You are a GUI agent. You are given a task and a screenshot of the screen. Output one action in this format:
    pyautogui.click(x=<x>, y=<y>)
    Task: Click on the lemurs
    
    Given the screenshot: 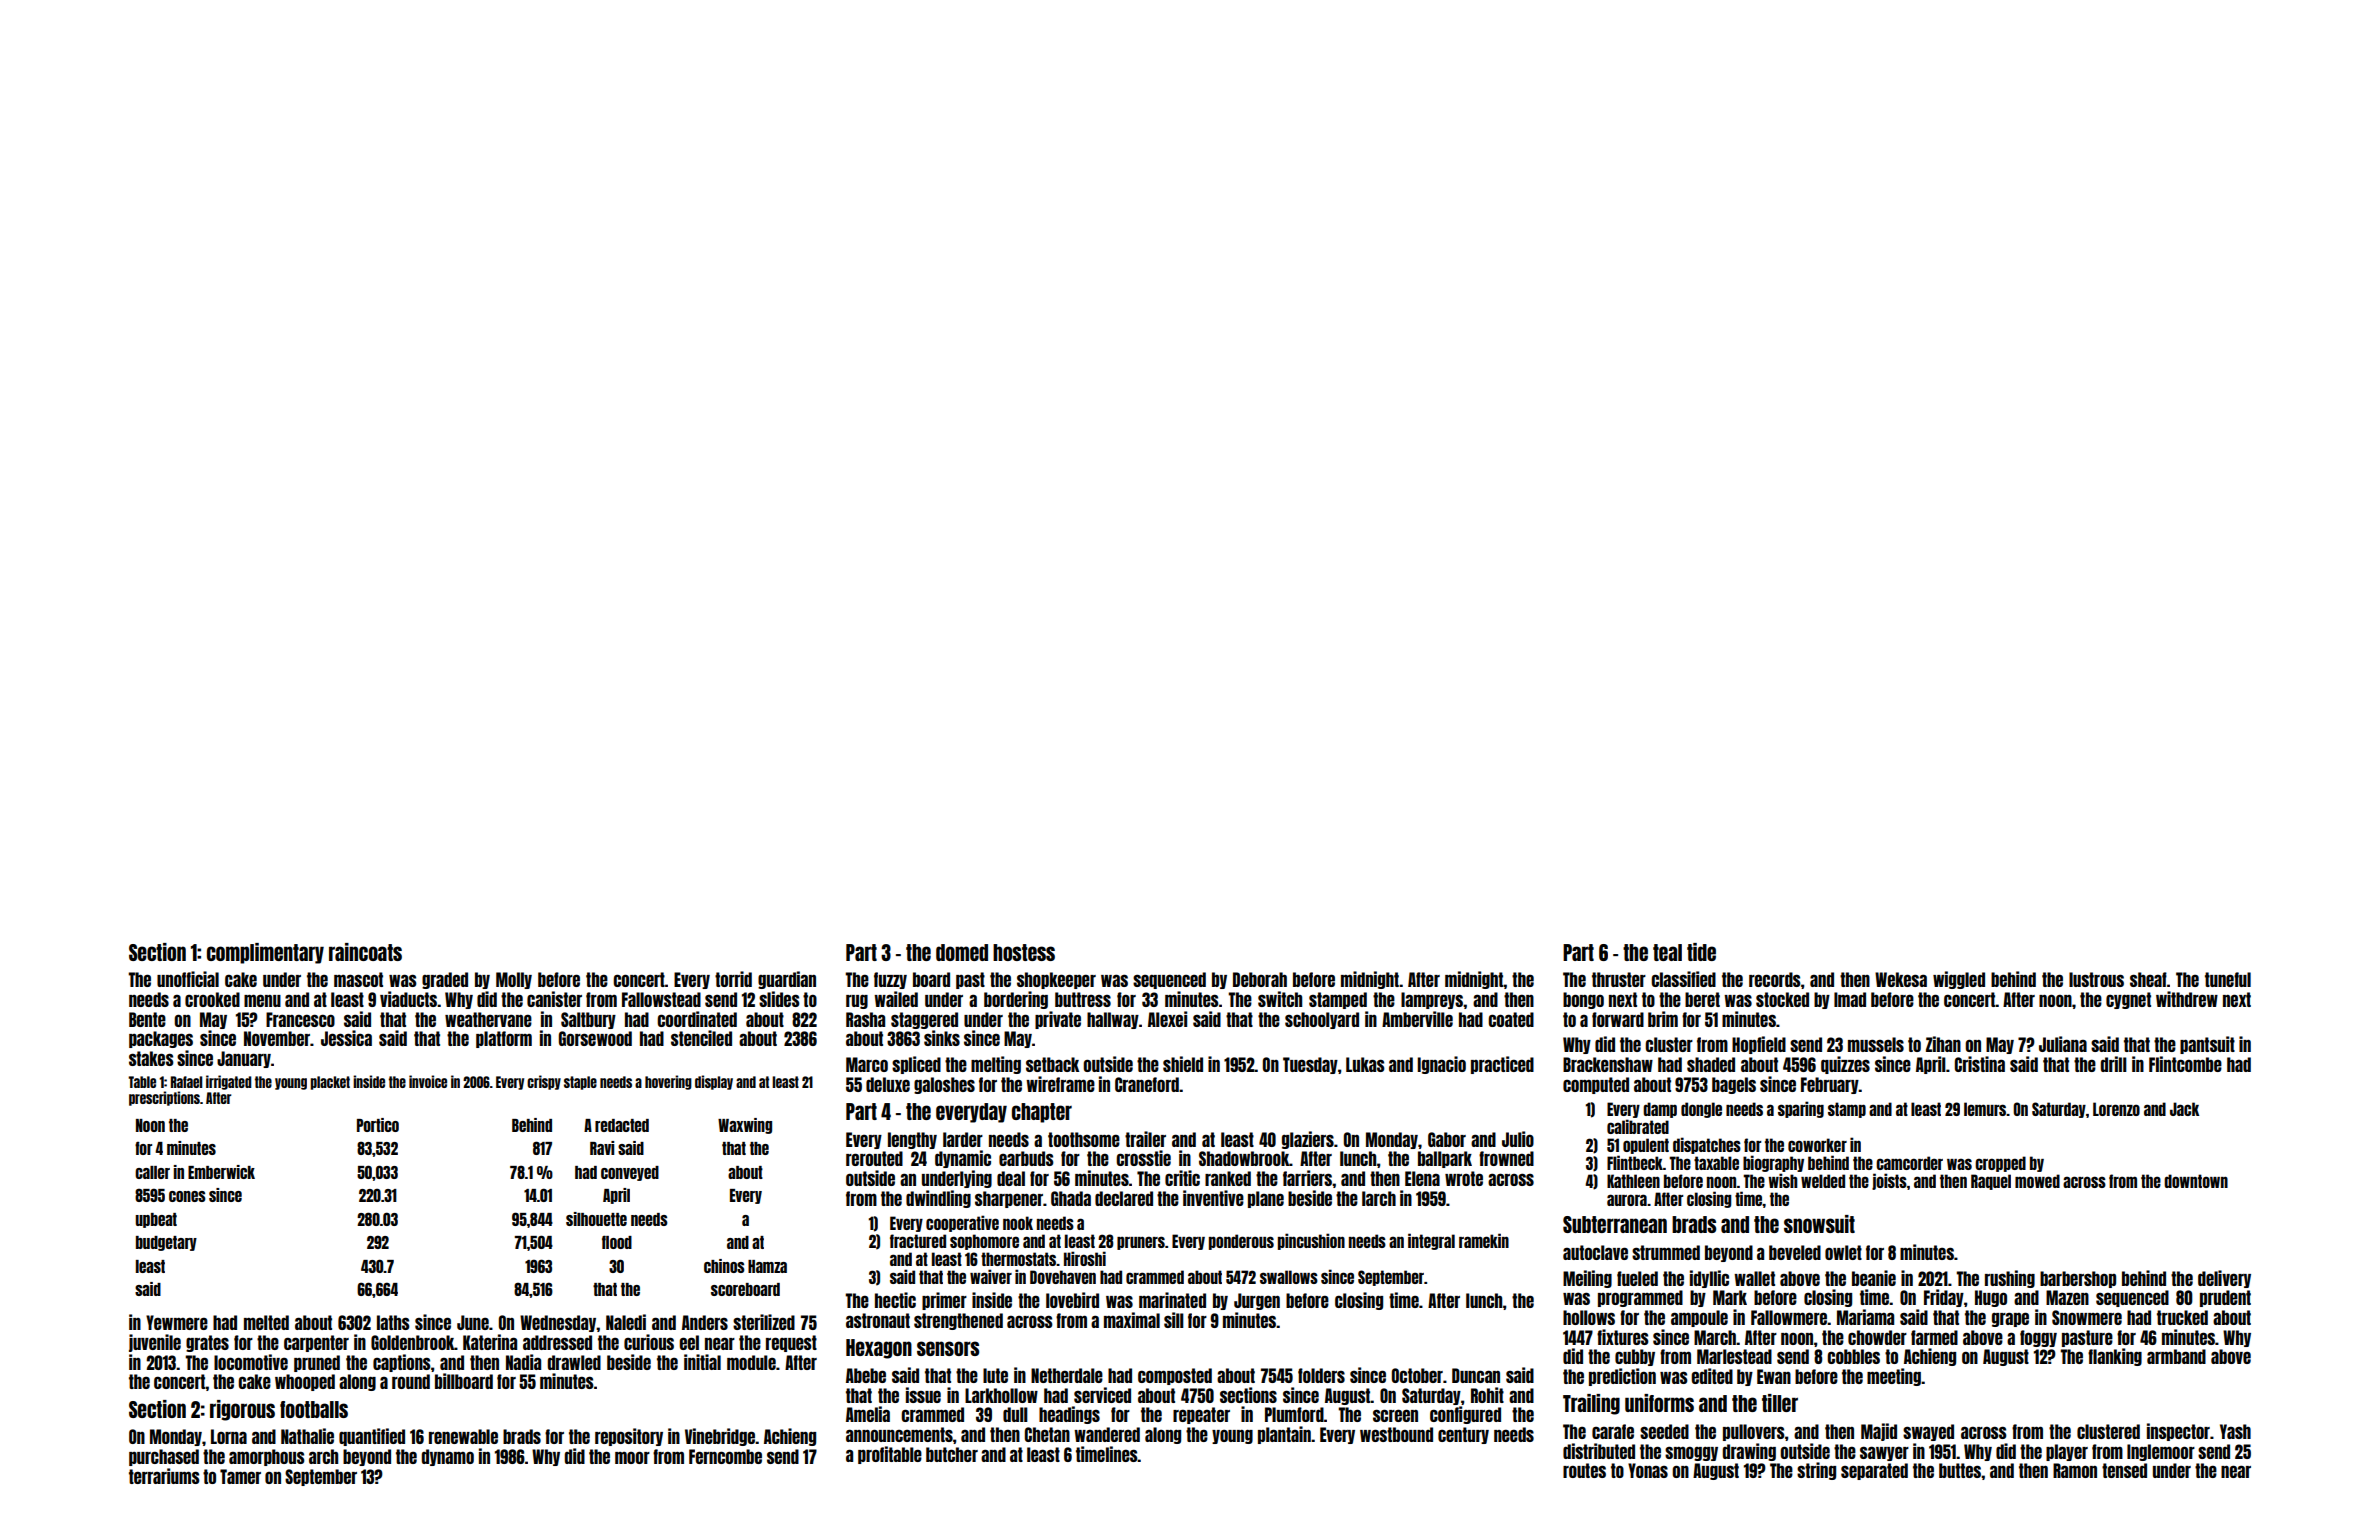 What is the action you would take?
    pyautogui.click(x=1985, y=1109)
